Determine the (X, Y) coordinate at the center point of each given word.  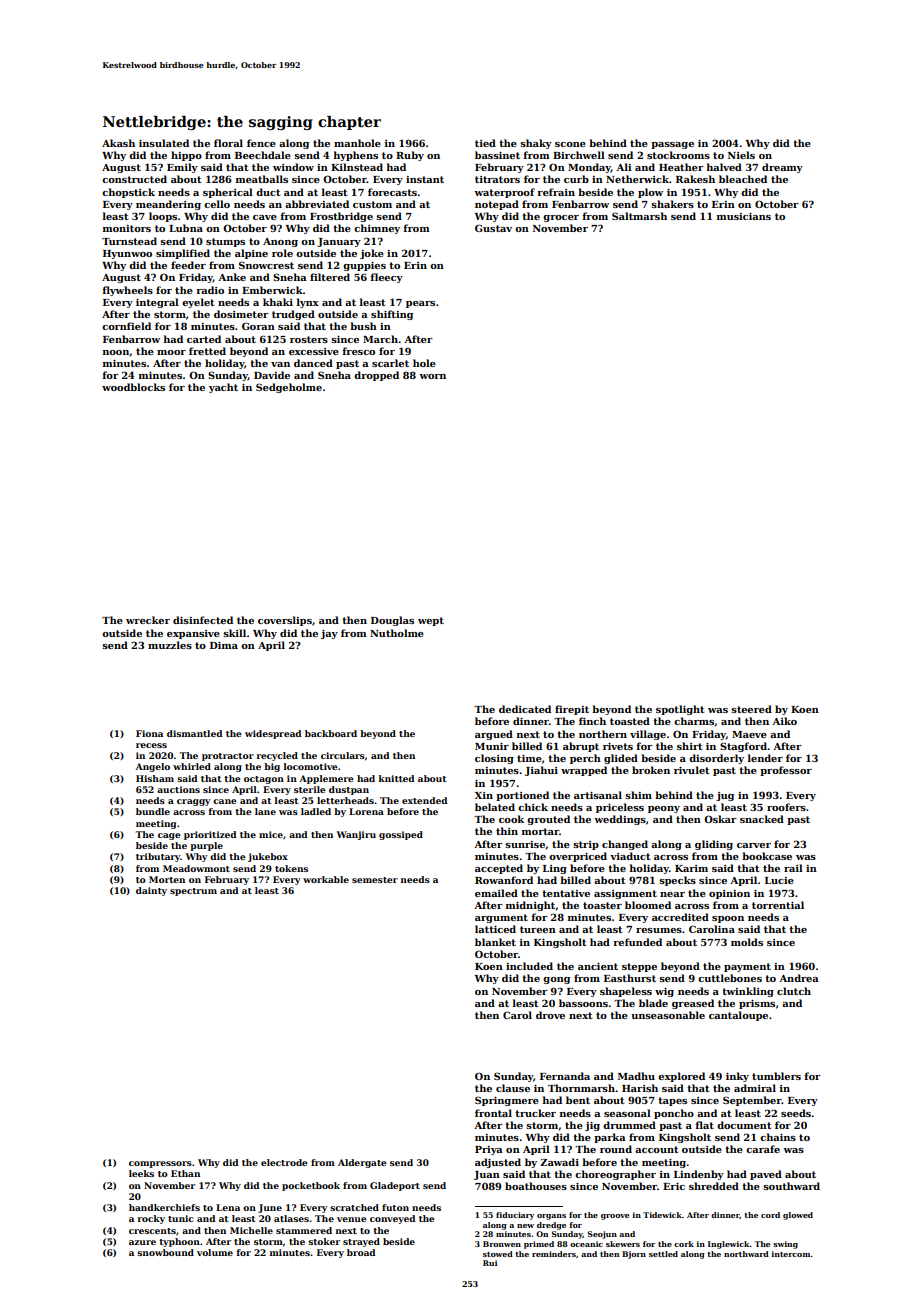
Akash (118, 143)
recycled (277, 756)
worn (432, 376)
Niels (741, 155)
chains (778, 1137)
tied (485, 143)
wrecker (148, 620)
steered (751, 709)
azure (142, 1242)
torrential (778, 905)
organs (551, 1217)
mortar (540, 831)
